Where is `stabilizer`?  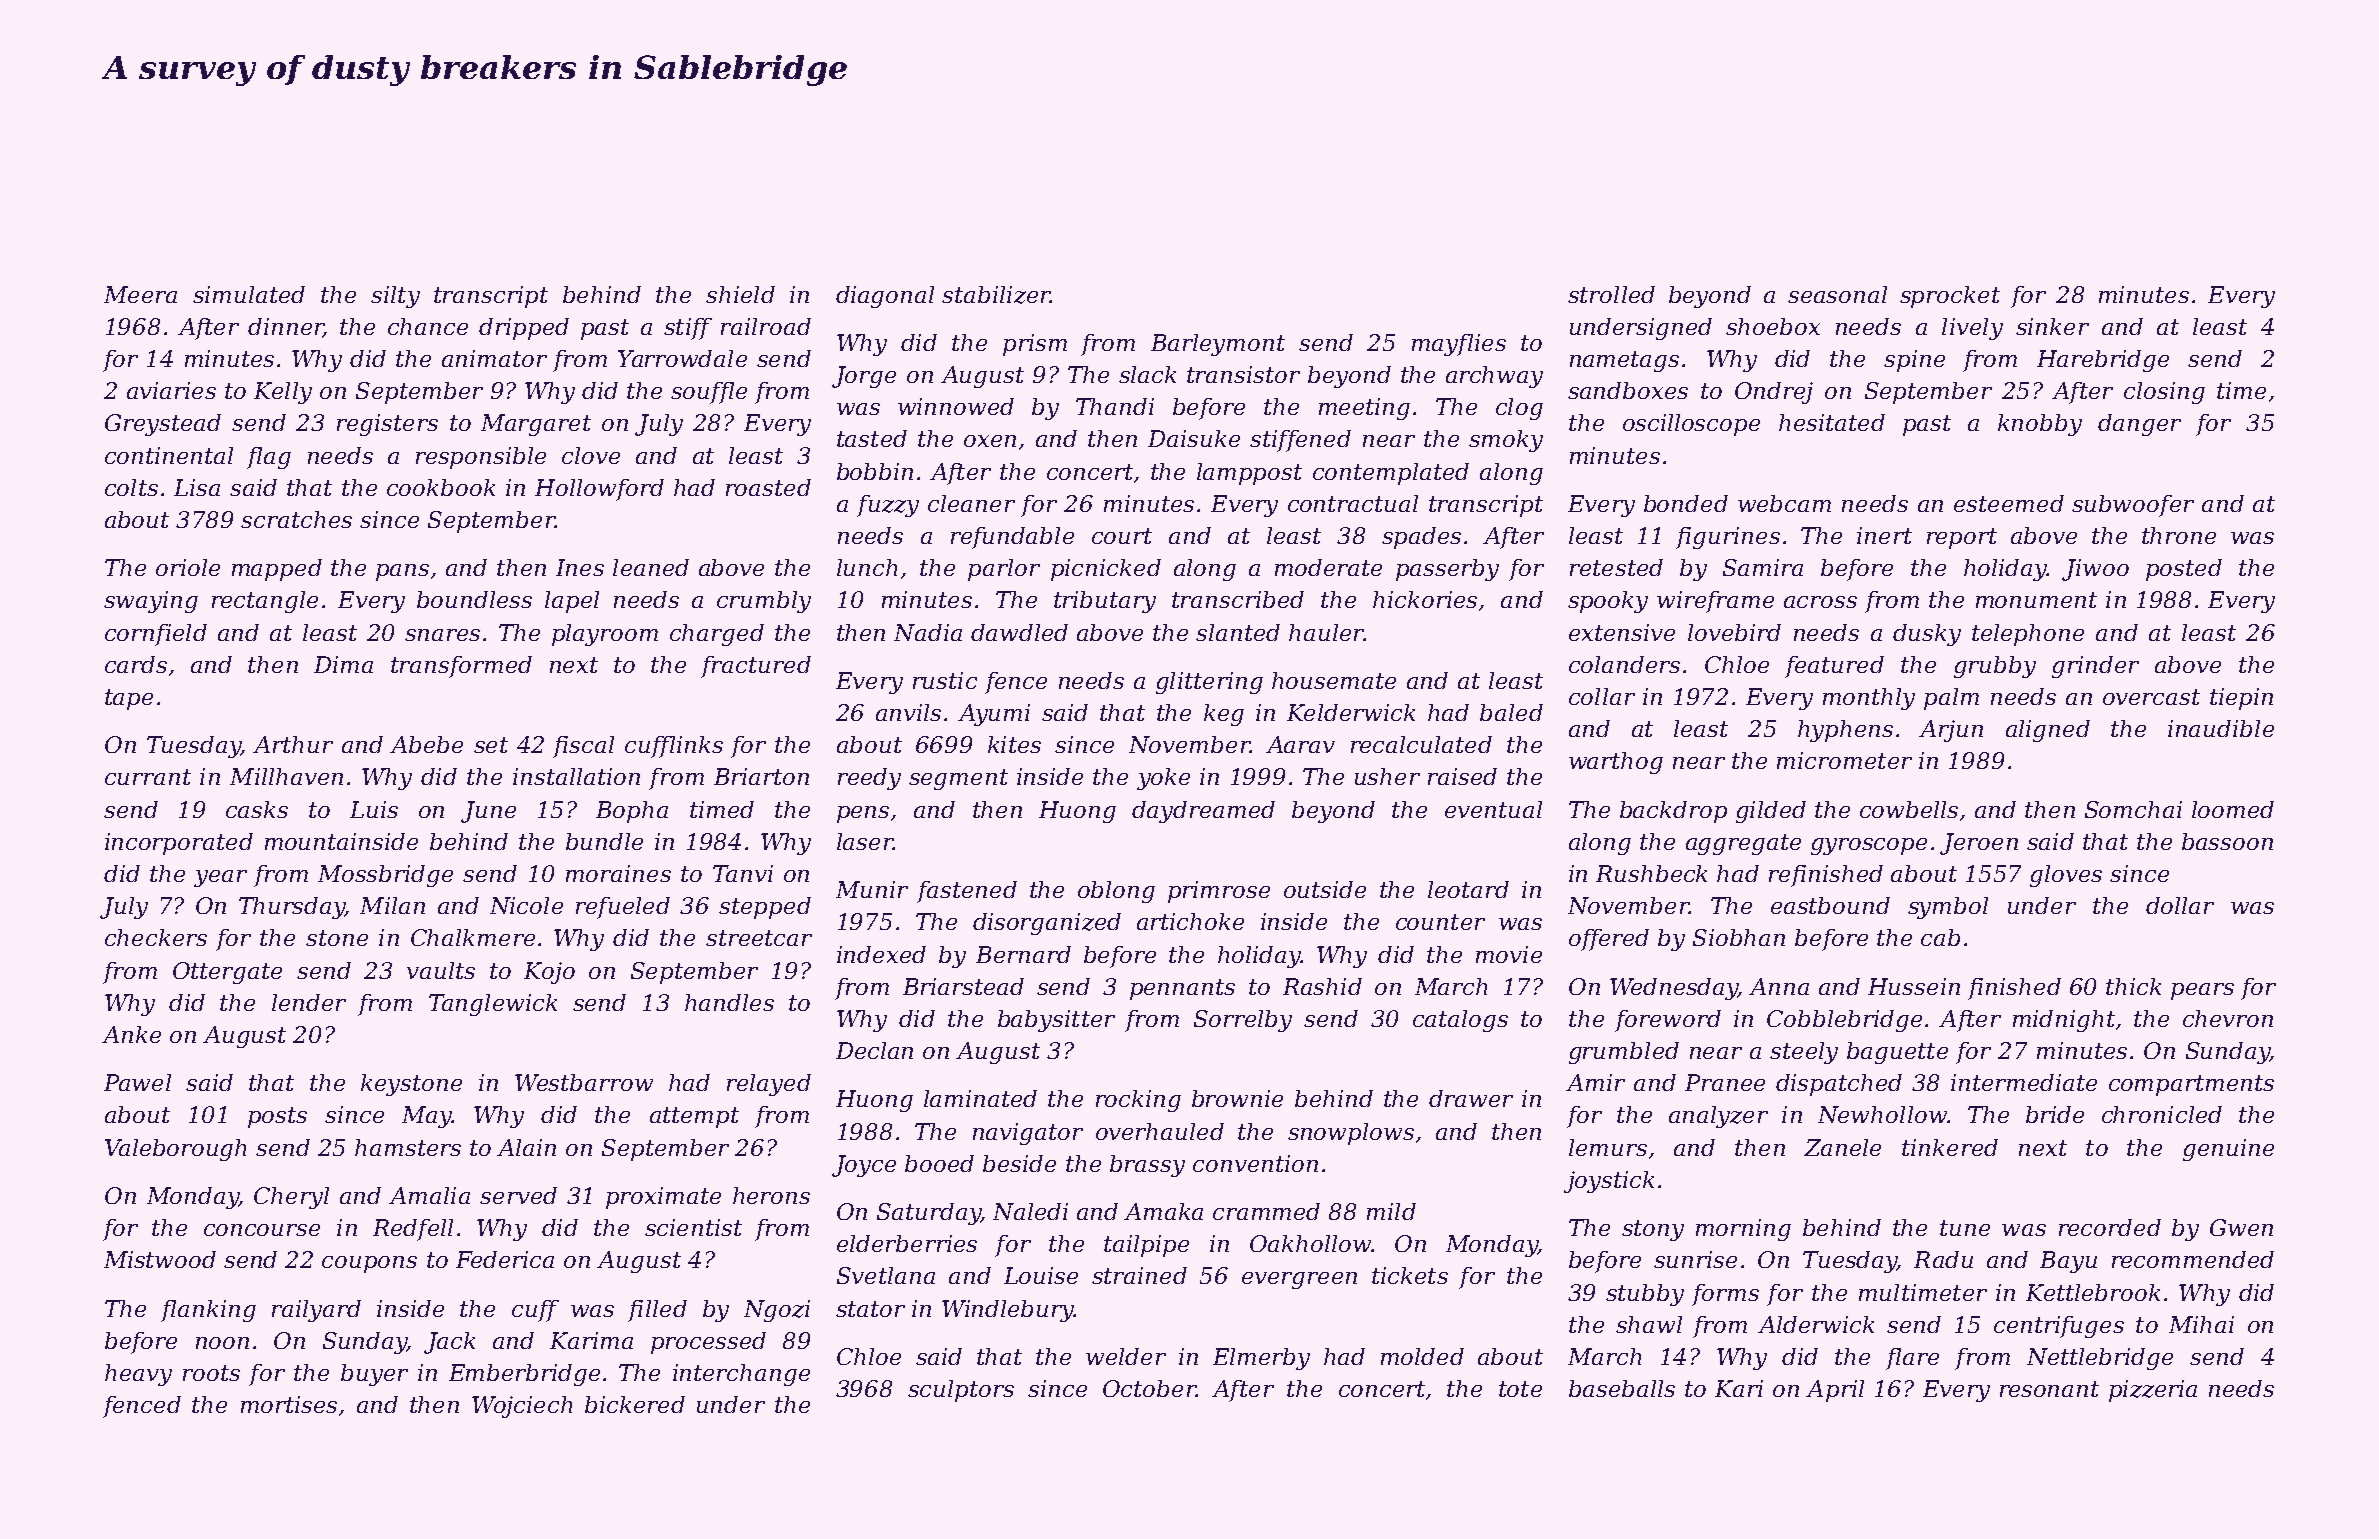 stabilizer is located at coordinates (996, 295).
